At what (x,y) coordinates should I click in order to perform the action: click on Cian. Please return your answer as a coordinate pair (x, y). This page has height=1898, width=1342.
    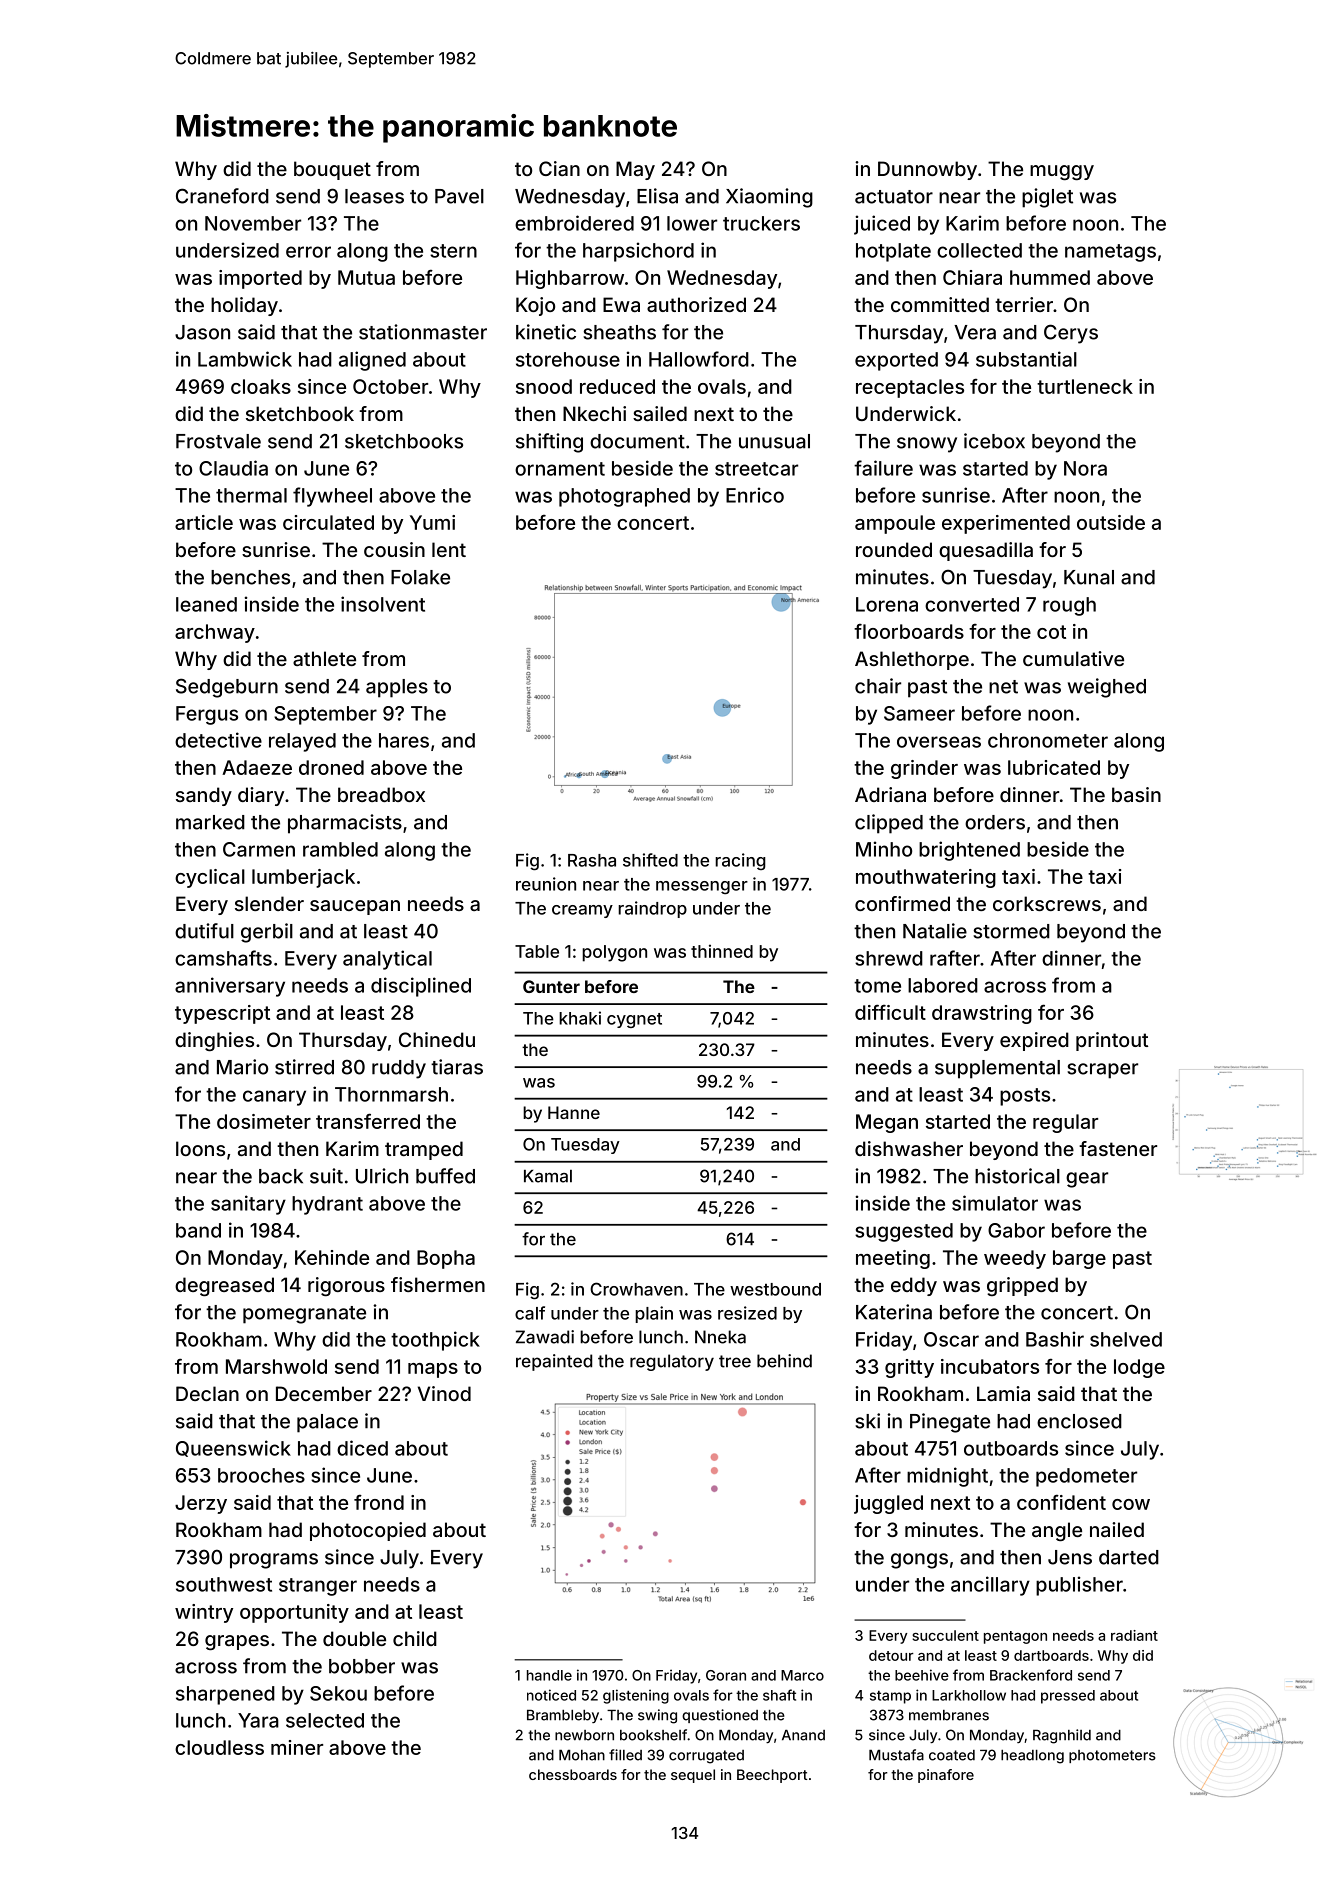
    Looking at the image, I should click on (559, 168).
